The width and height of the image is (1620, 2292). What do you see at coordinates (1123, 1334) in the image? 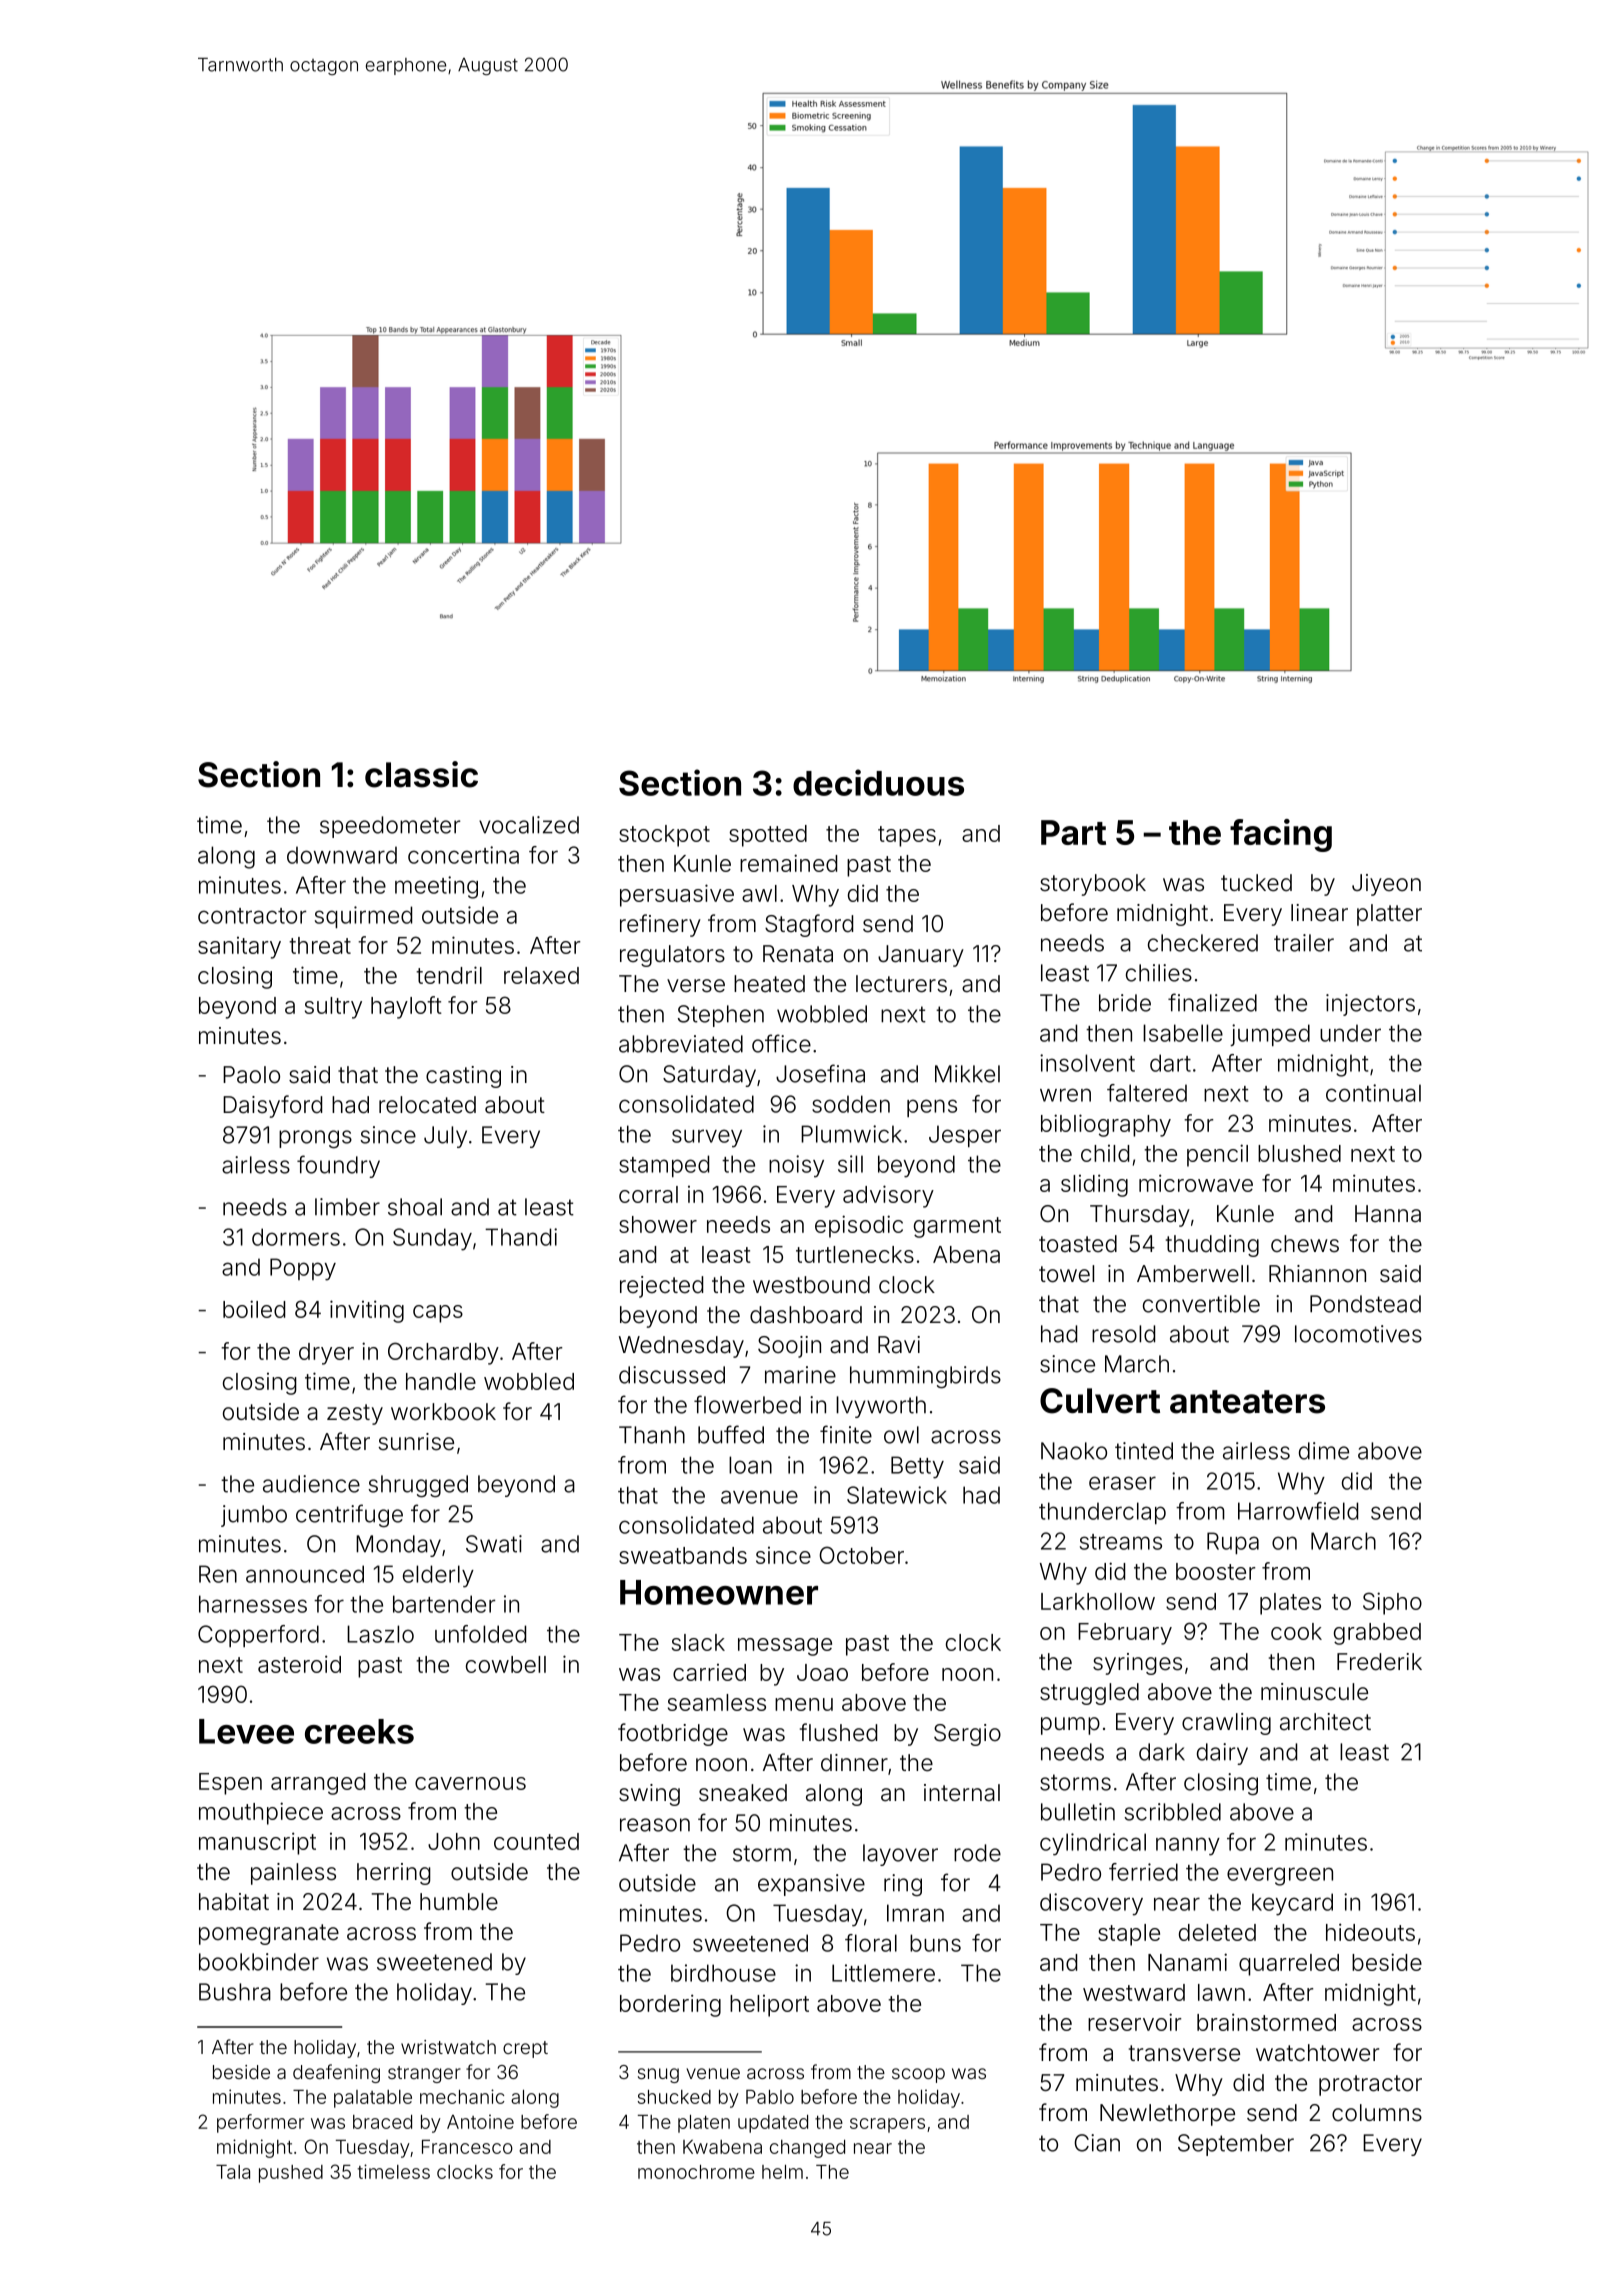
I see `resold` at bounding box center [1123, 1334].
